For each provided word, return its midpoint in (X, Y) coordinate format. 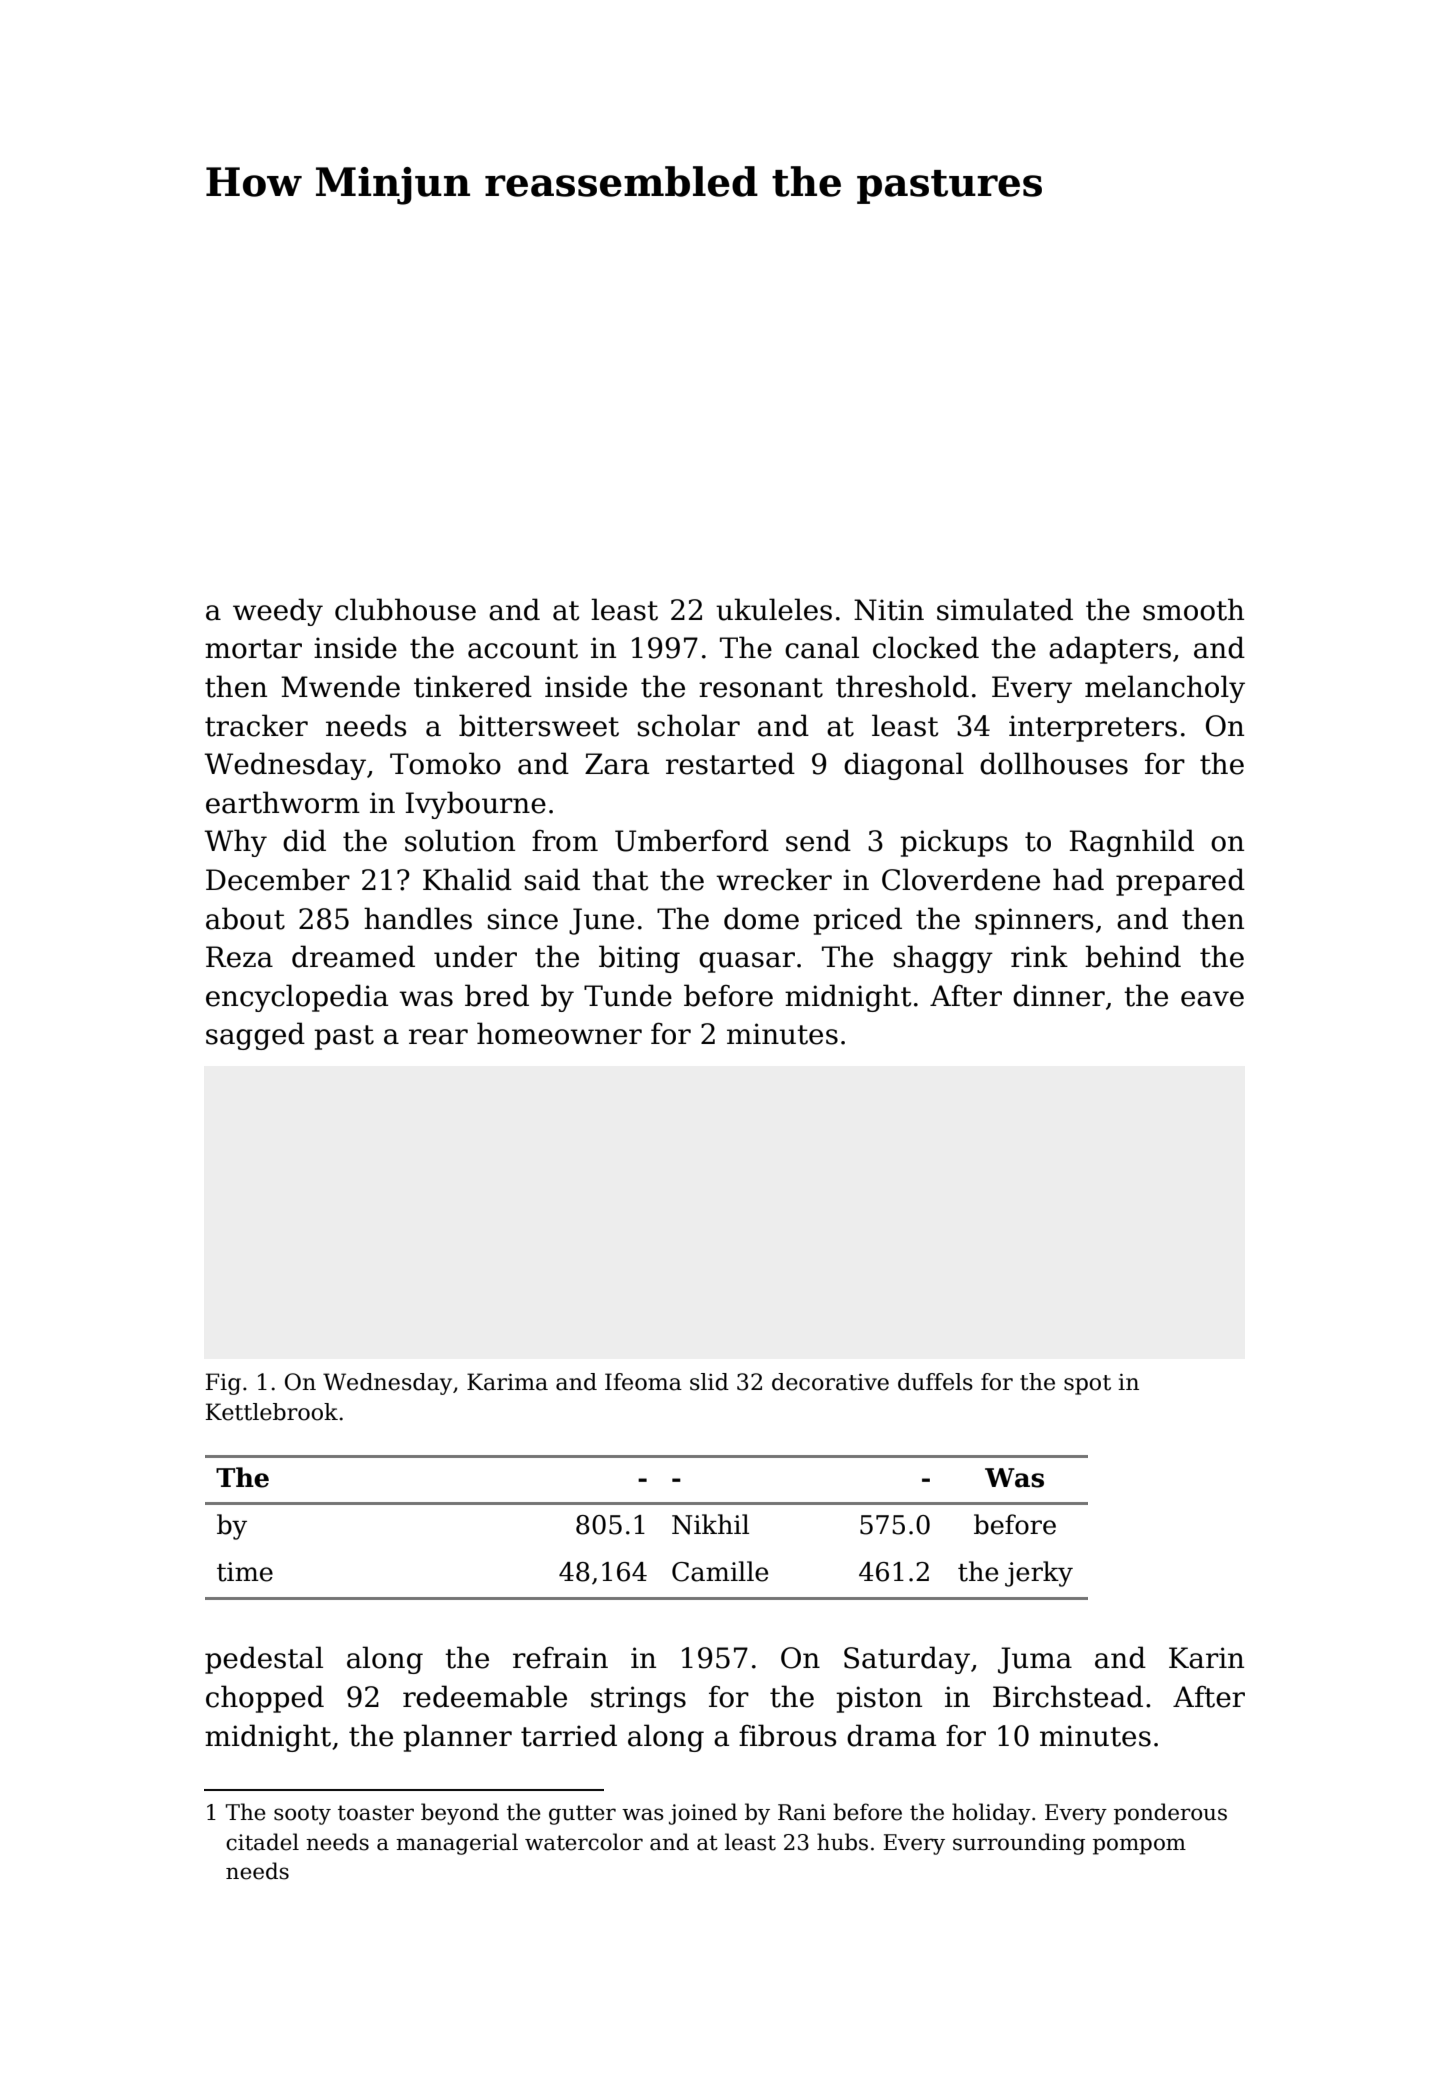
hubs (842, 1842)
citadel (262, 1842)
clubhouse (405, 609)
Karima (507, 1382)
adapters (1110, 650)
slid (709, 1382)
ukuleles (774, 609)
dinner (1059, 995)
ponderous (1170, 1814)
